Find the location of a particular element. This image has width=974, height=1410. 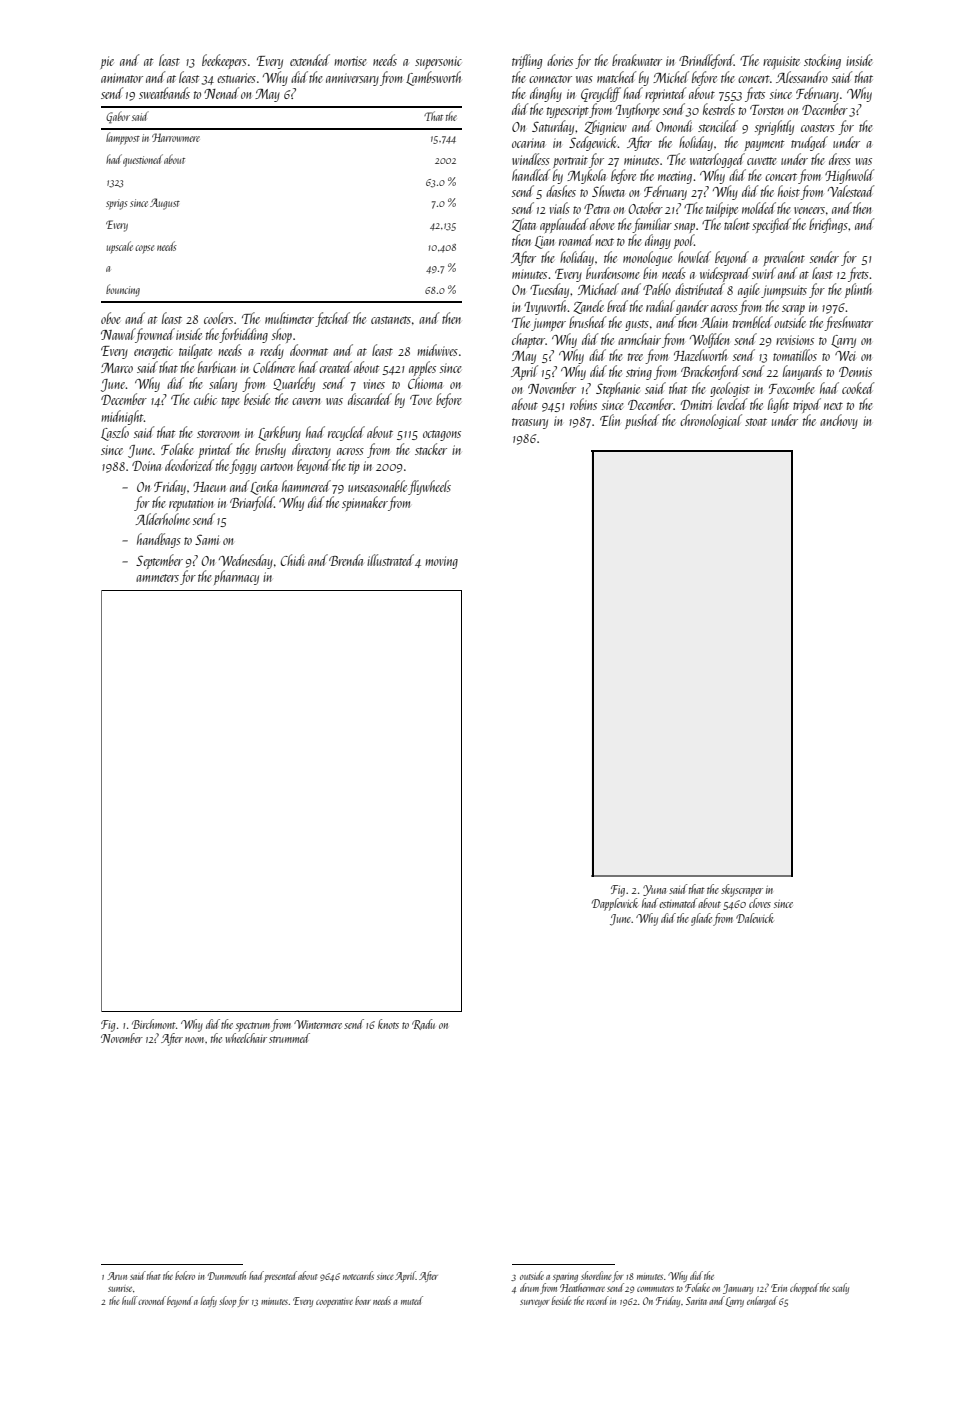

castanets is located at coordinates (391, 320).
